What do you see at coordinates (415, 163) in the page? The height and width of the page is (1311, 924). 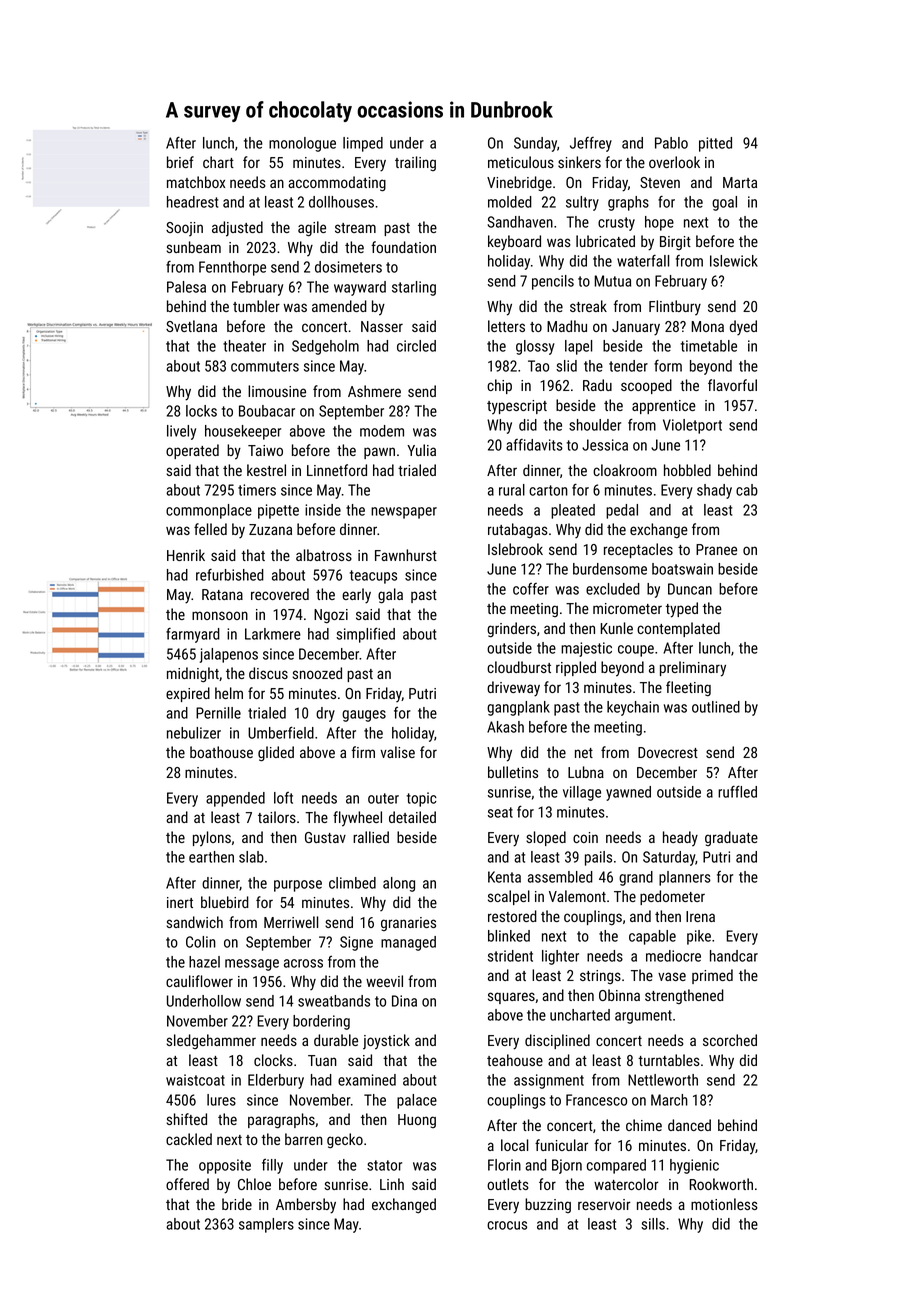 I see `trailing` at bounding box center [415, 163].
